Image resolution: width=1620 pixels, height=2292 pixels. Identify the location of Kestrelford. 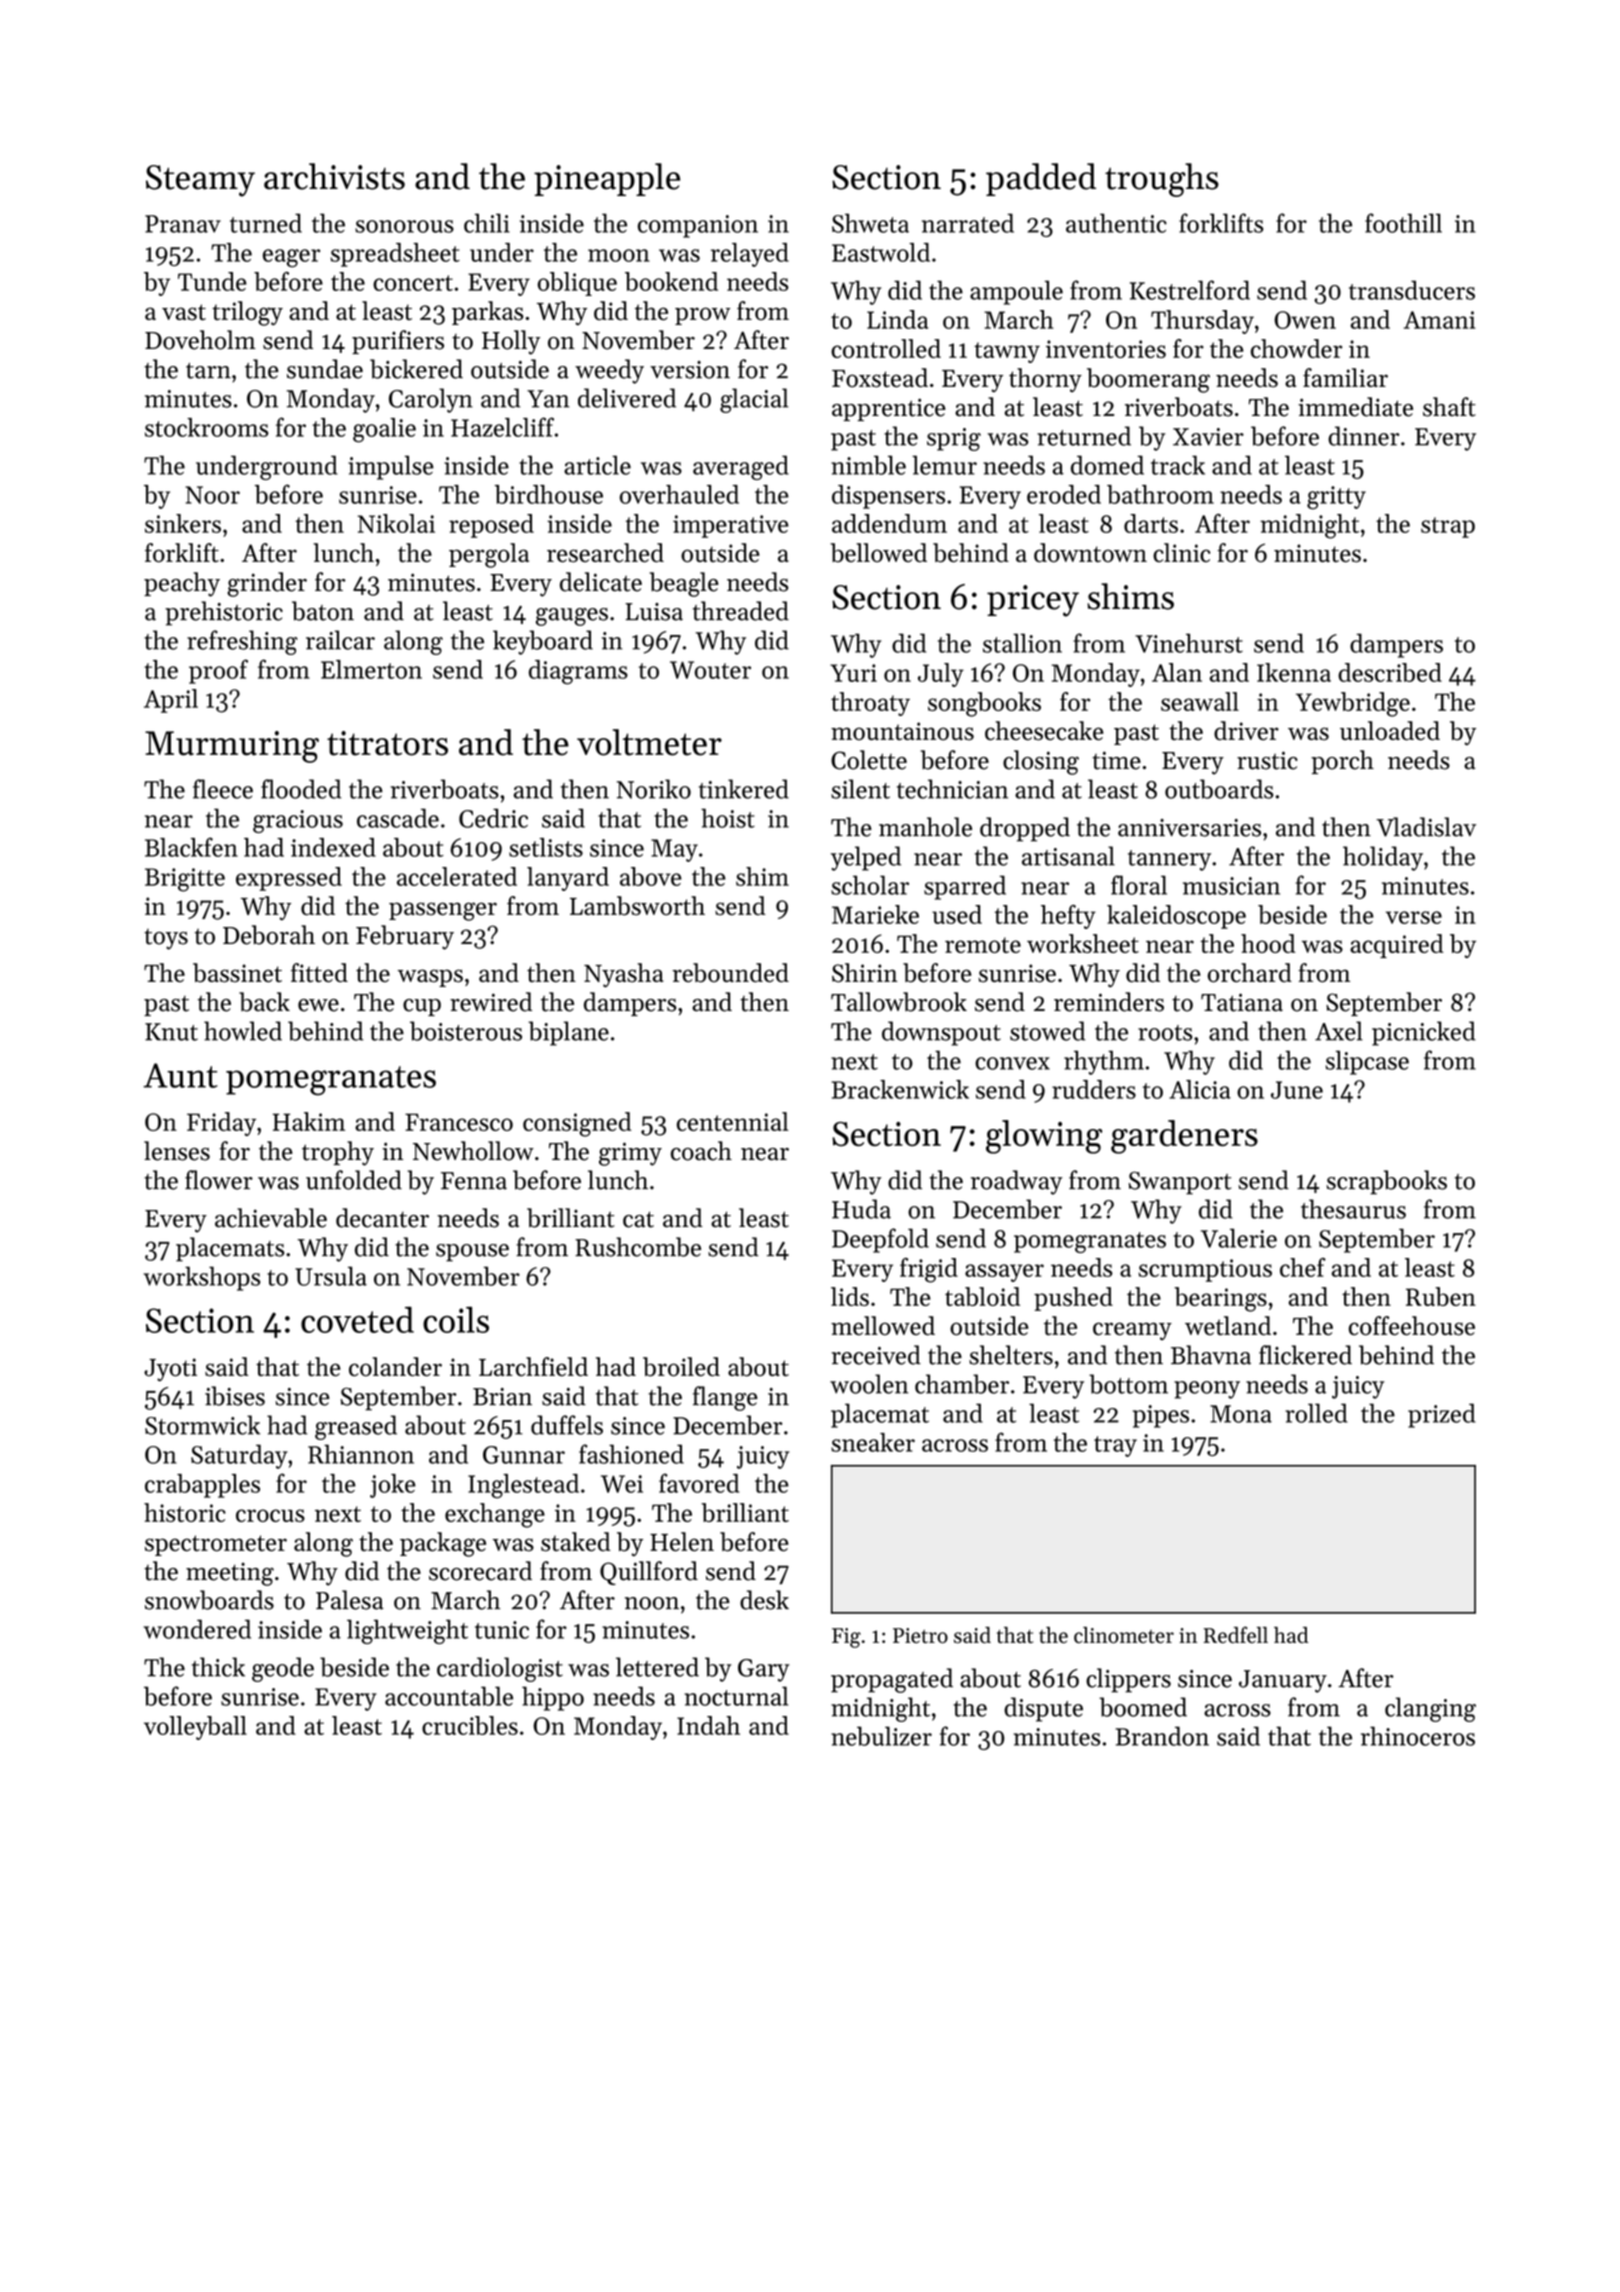
(1190, 290).
